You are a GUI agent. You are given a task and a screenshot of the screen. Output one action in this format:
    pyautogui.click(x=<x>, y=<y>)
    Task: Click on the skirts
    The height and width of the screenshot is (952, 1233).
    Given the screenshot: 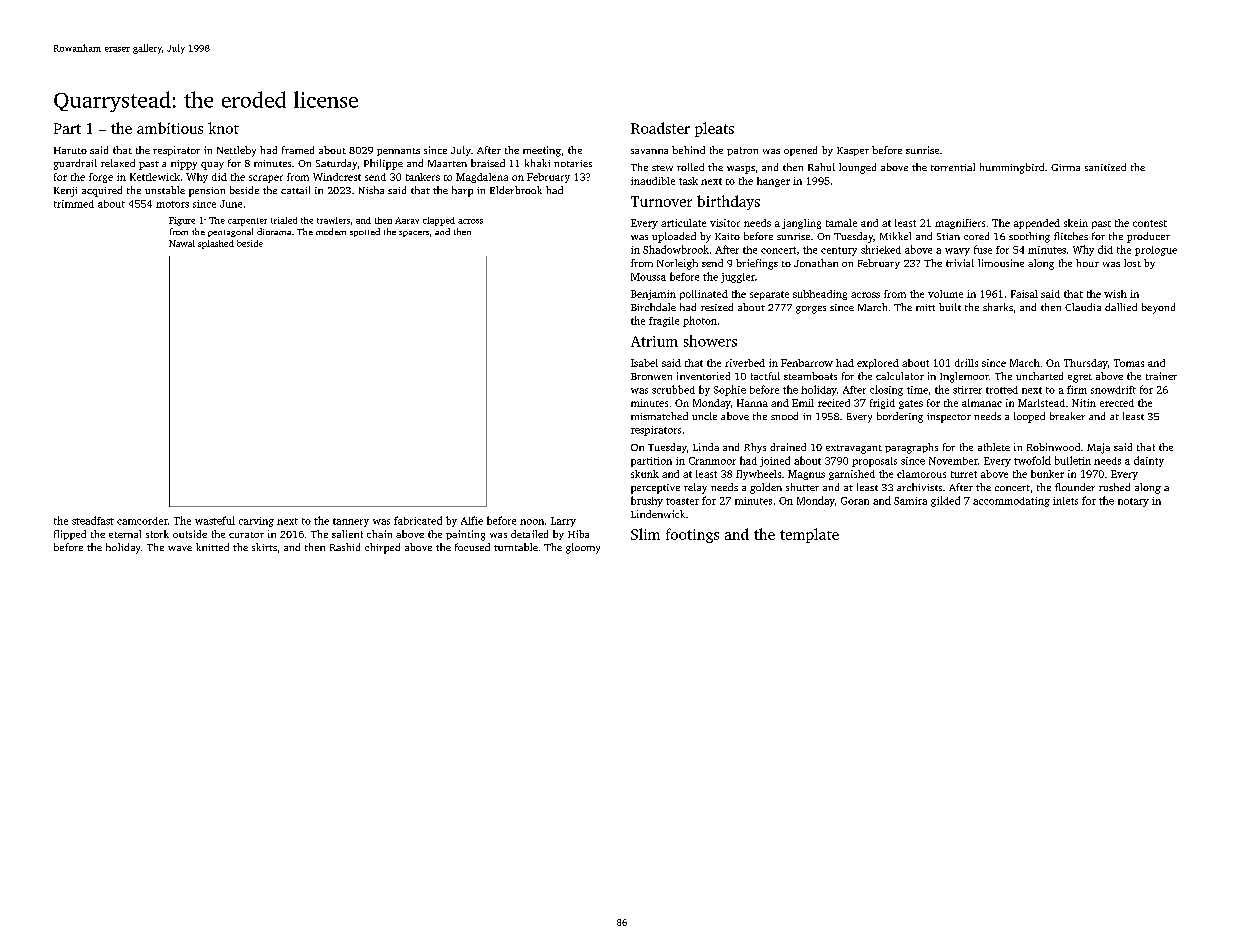 What is the action you would take?
    pyautogui.click(x=264, y=547)
